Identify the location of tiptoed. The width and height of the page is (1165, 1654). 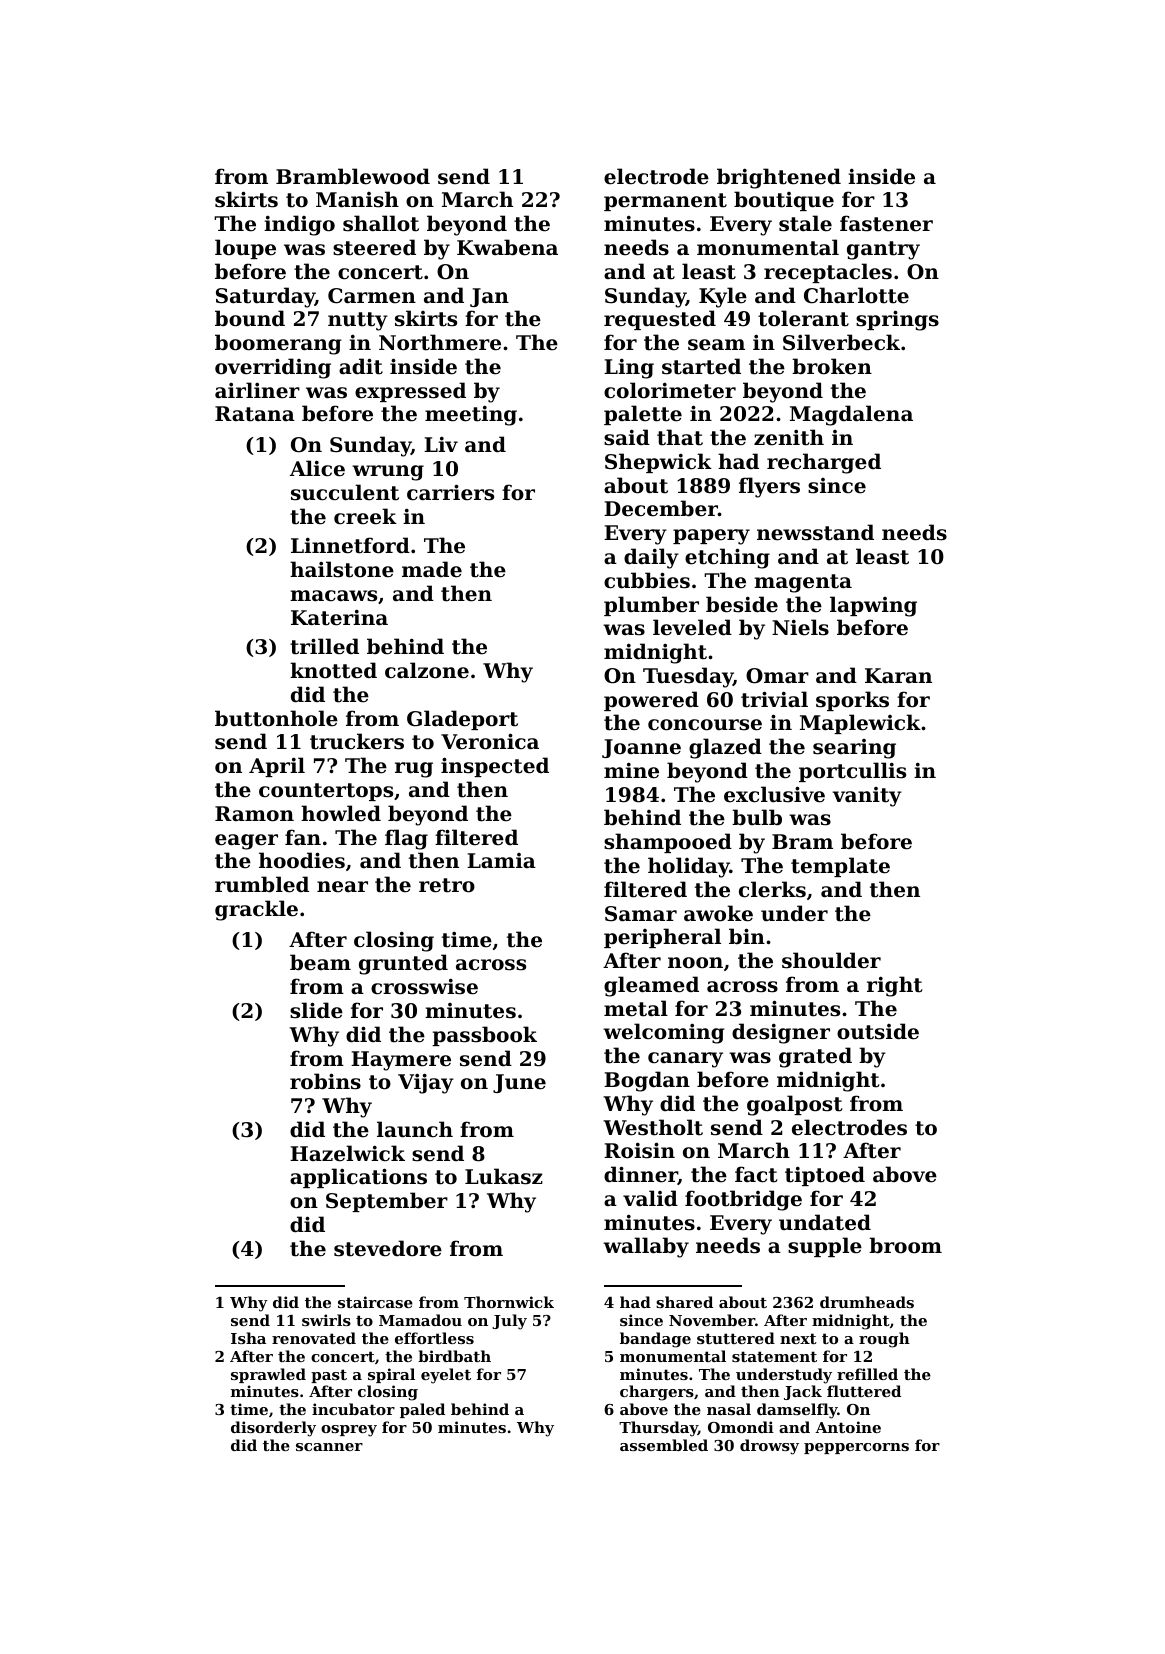
(825, 1176).
